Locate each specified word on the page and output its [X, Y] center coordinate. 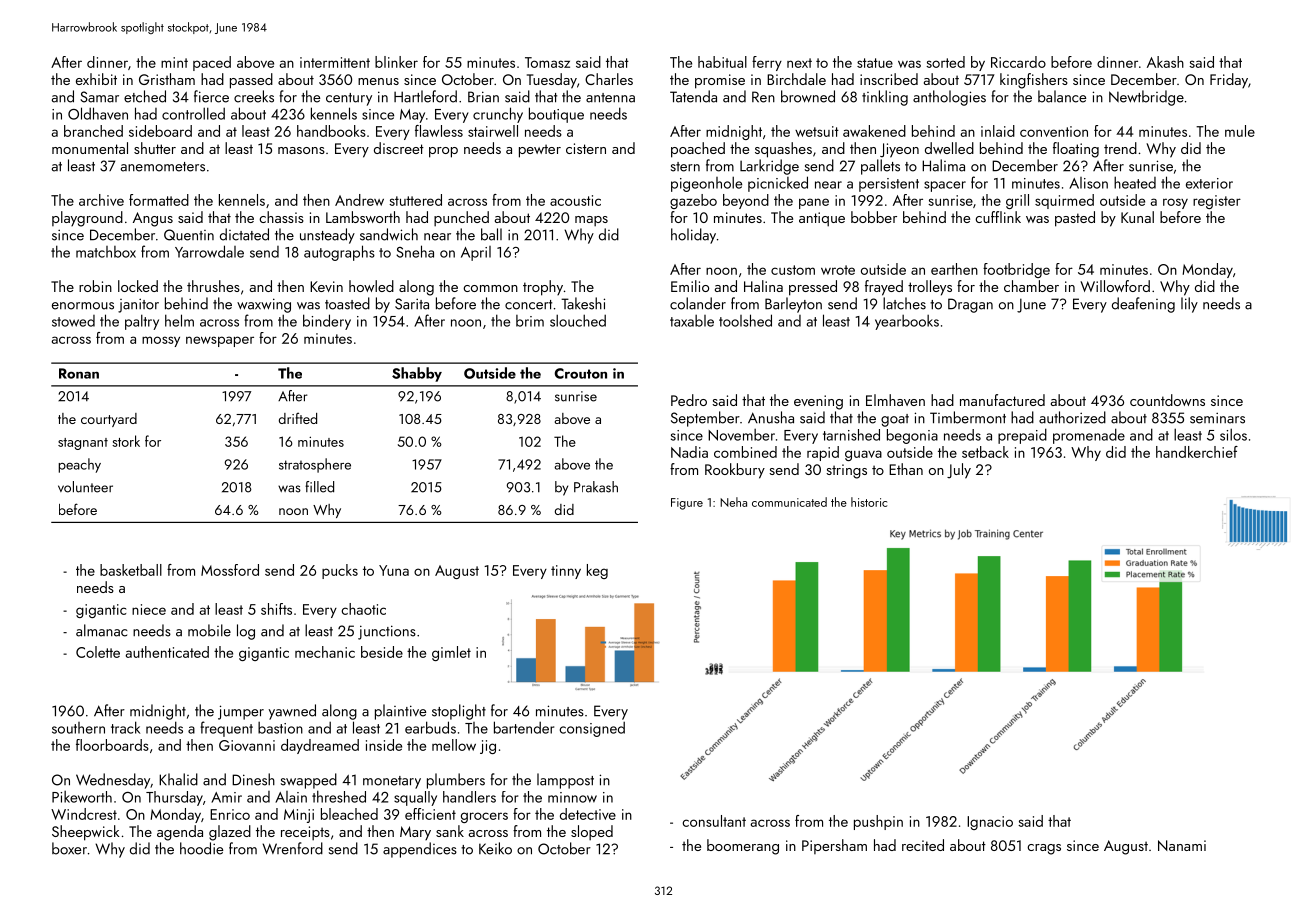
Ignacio [990, 823]
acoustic [575, 200]
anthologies [949, 98]
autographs [339, 253]
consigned [592, 729]
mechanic [325, 652]
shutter [155, 148]
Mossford [230, 570]
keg [597, 571]
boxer [69, 848]
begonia [912, 436]
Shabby [417, 374]
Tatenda [693, 96]
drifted [298, 418]
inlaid [998, 131]
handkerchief [1197, 452]
